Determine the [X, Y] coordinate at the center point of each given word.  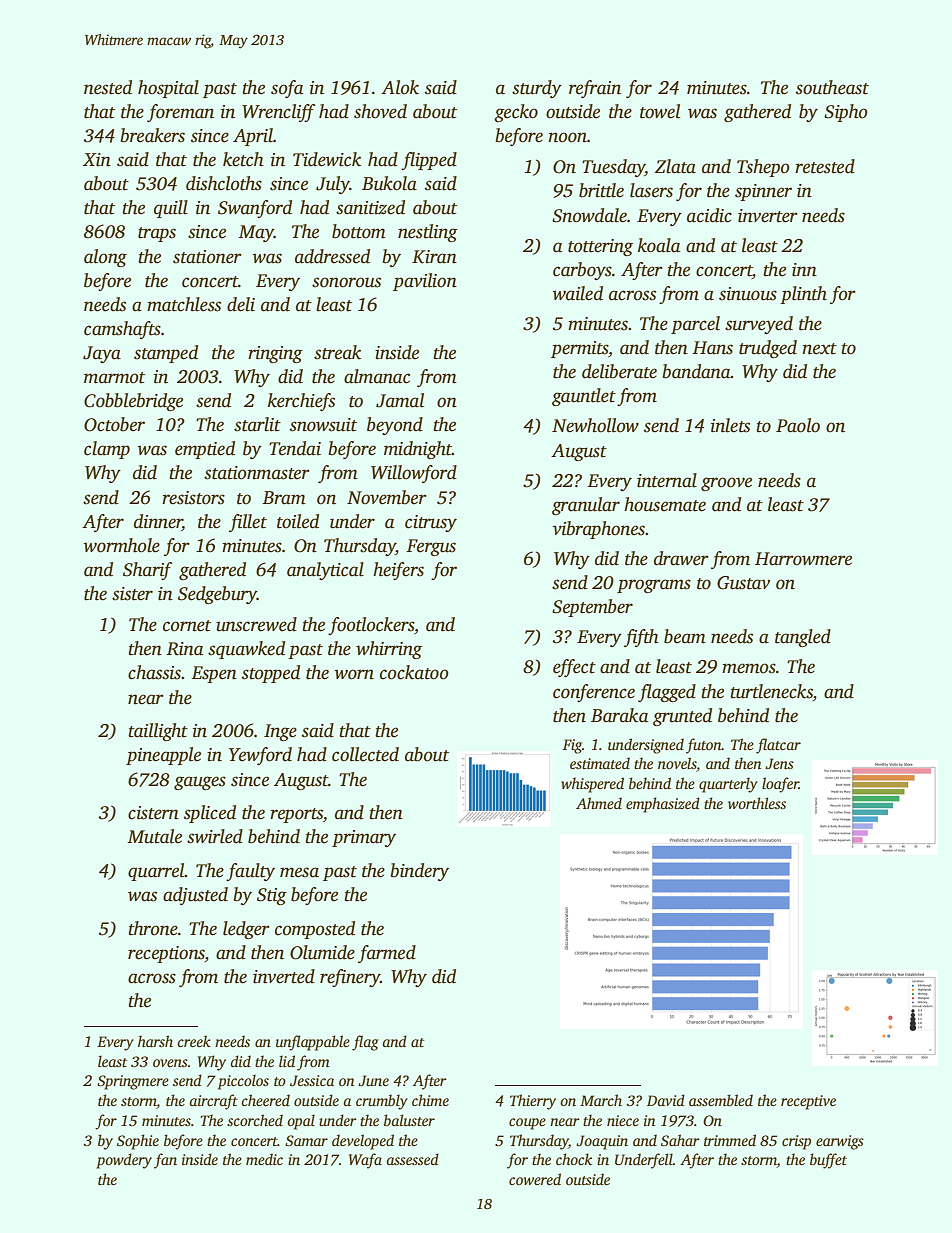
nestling [428, 233]
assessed [412, 1159]
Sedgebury [217, 595]
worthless [757, 803]
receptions [166, 954]
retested [825, 166]
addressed [332, 256]
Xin [97, 159]
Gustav [743, 583]
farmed [387, 954]
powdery [124, 1161]
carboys [582, 271]
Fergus [431, 547]
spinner [763, 192]
